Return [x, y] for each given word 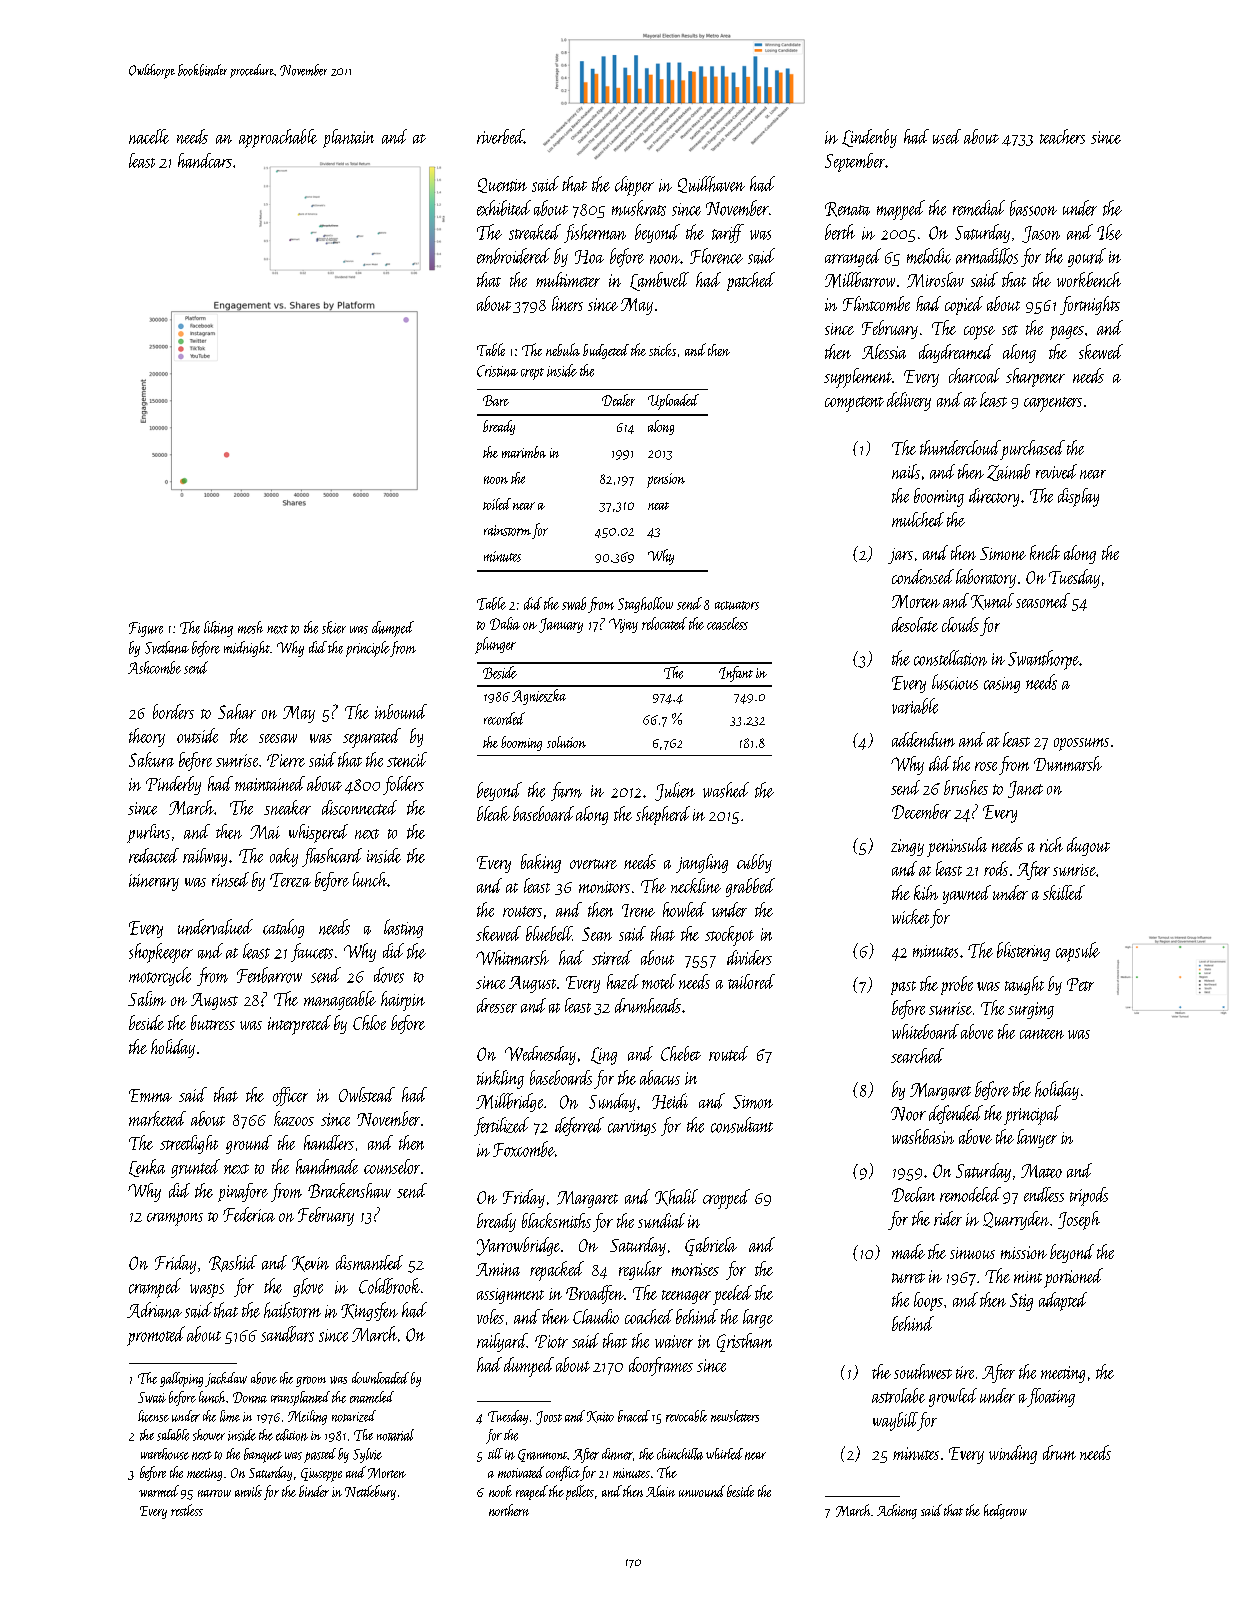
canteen [1042, 1034]
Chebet [681, 1053]
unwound [702, 1491]
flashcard [332, 857]
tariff [728, 233]
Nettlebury [370, 1492]
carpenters [1053, 404]
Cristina [497, 371]
